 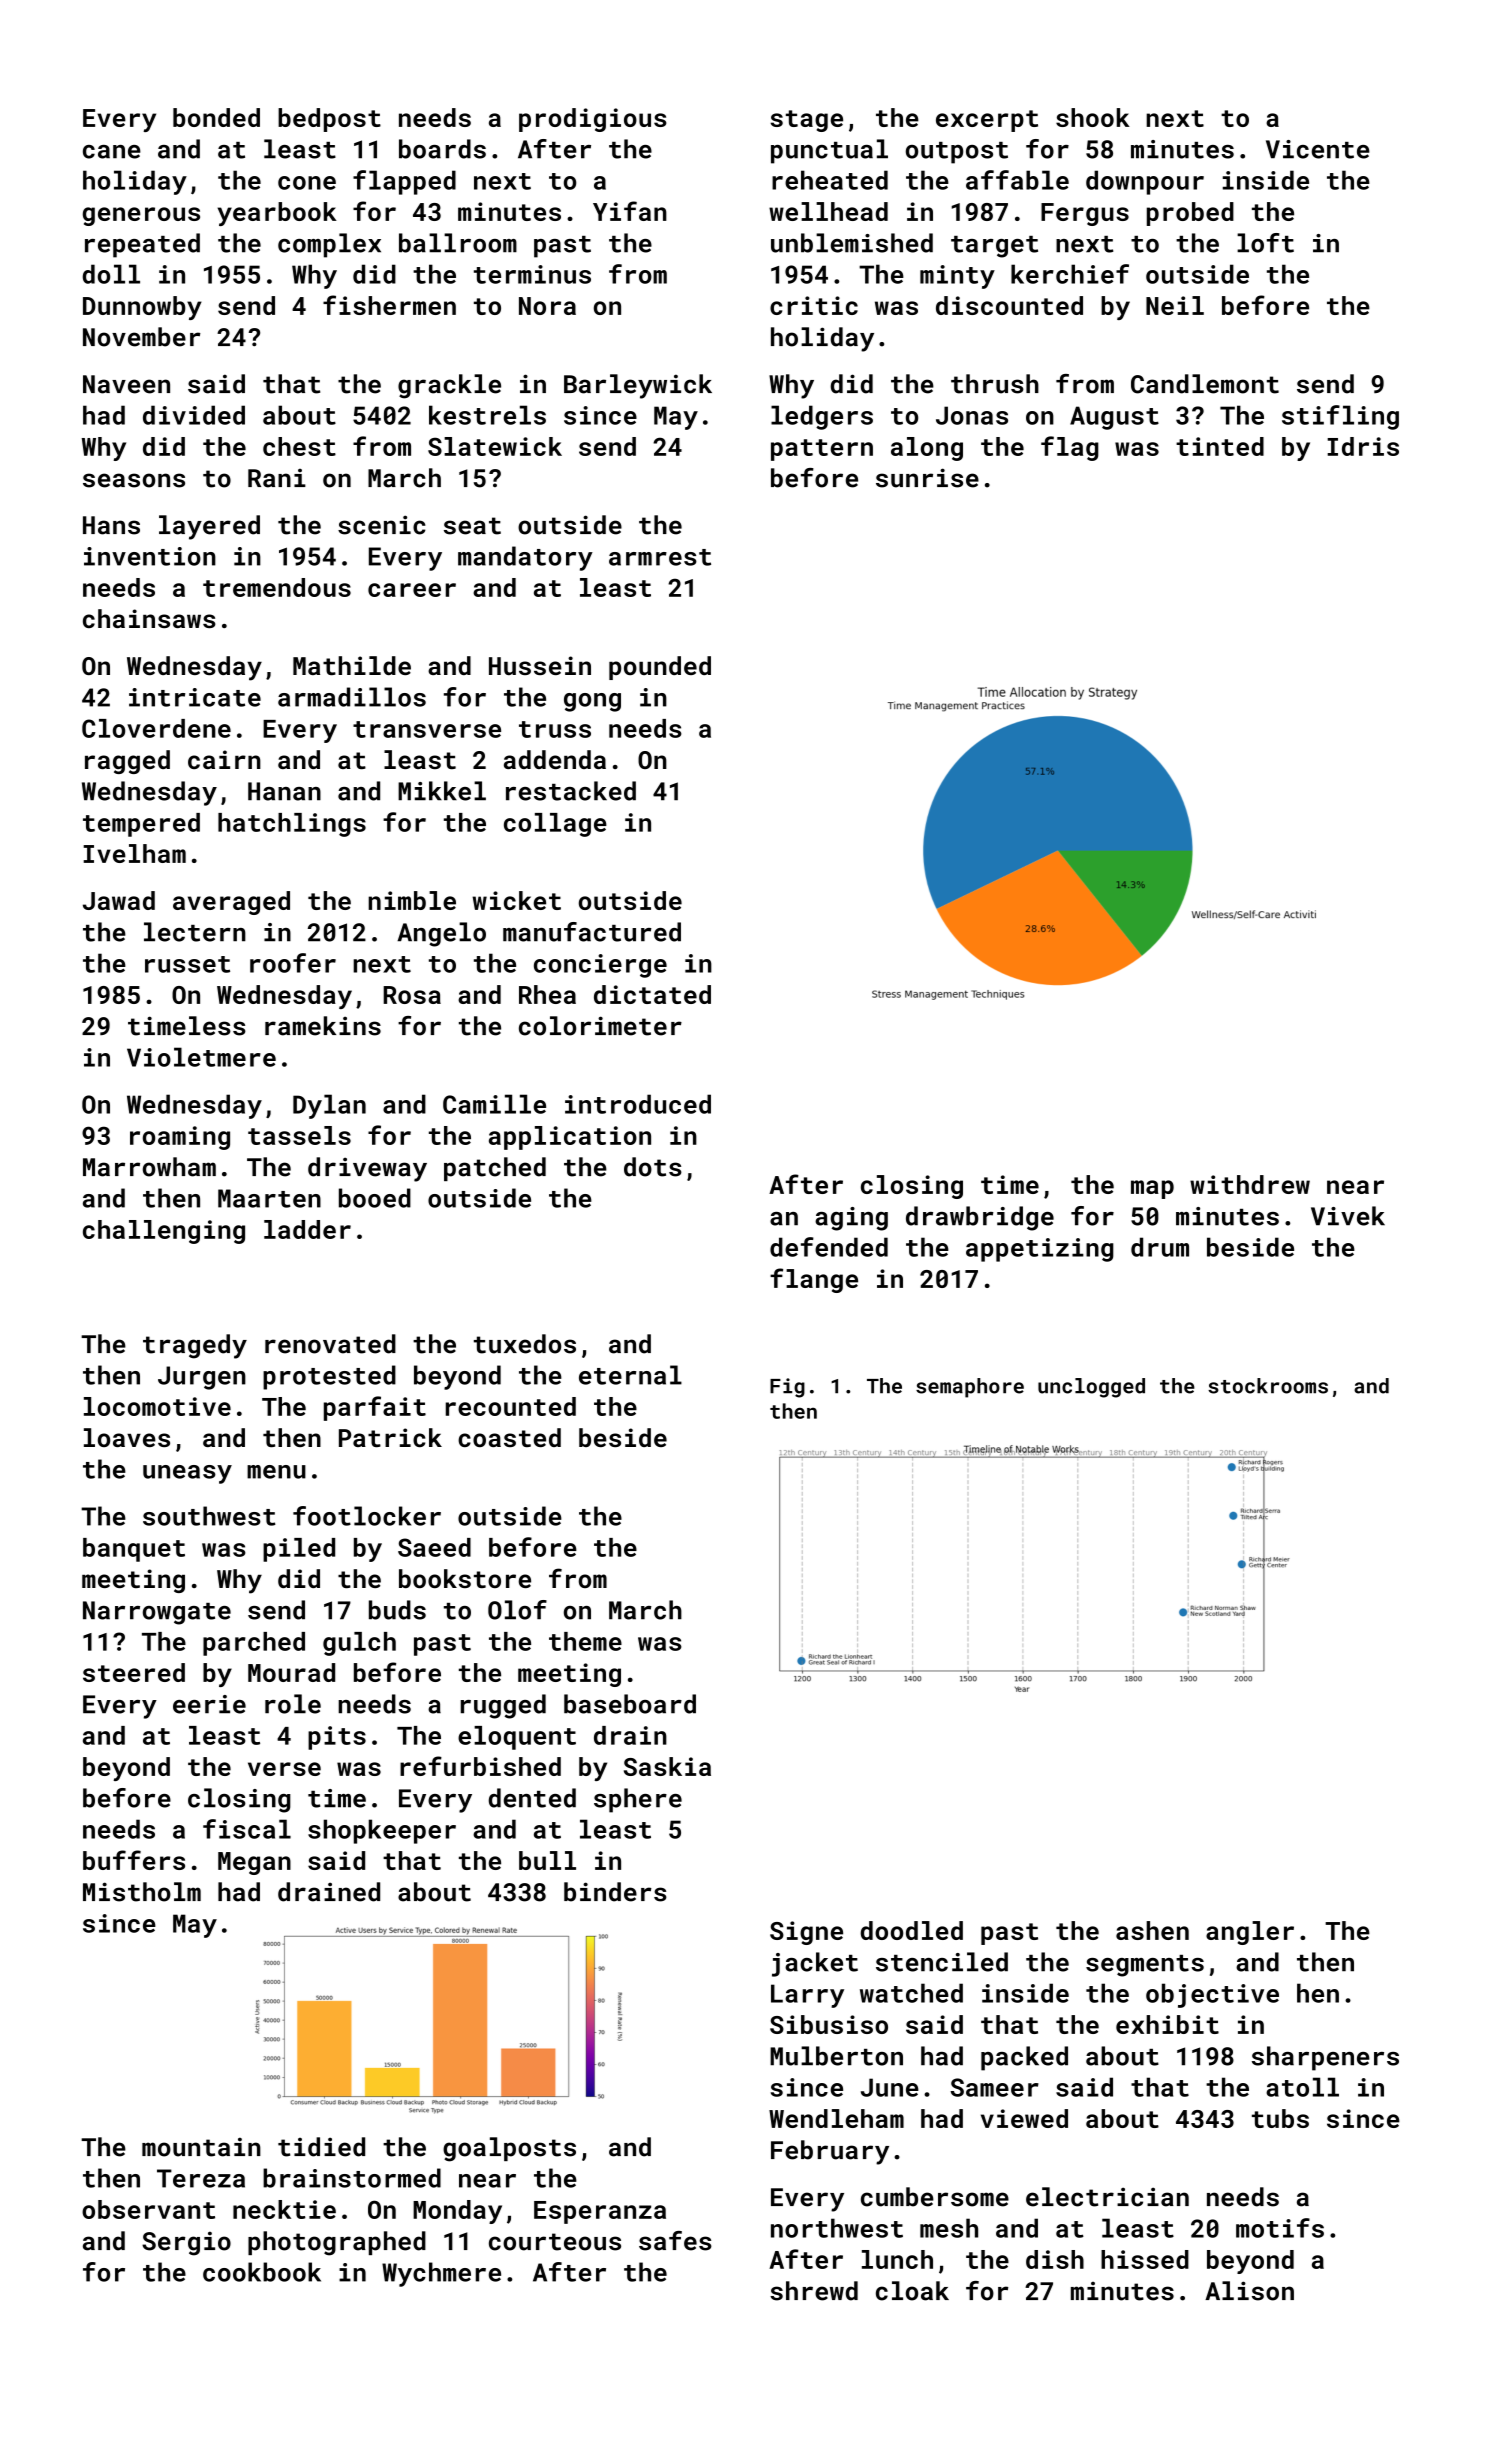 What do you see at coordinates (134, 480) in the document?
I see `seasons` at bounding box center [134, 480].
